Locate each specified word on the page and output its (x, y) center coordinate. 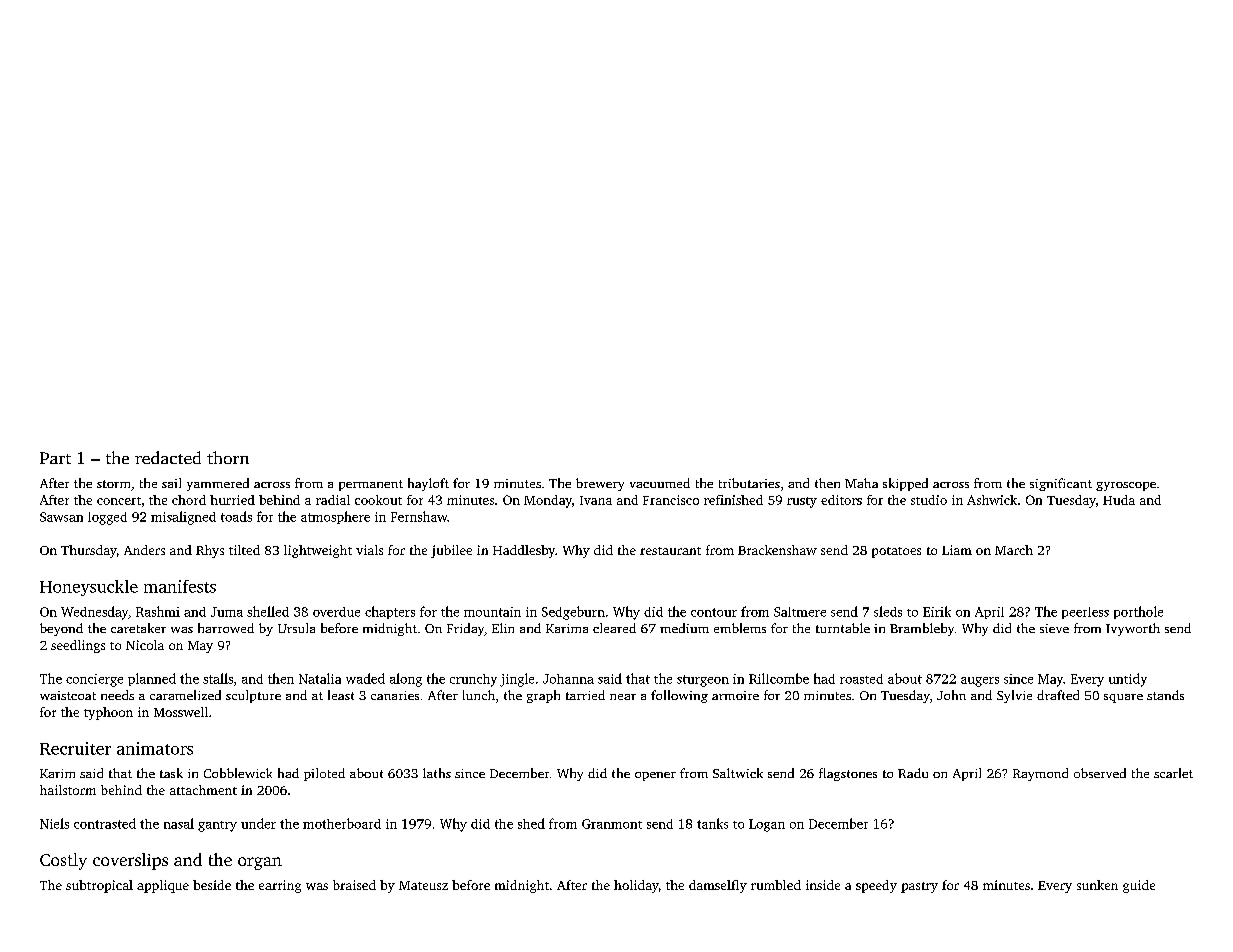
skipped (905, 484)
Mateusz (423, 885)
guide (1139, 886)
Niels (54, 823)
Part (55, 458)
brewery (600, 484)
